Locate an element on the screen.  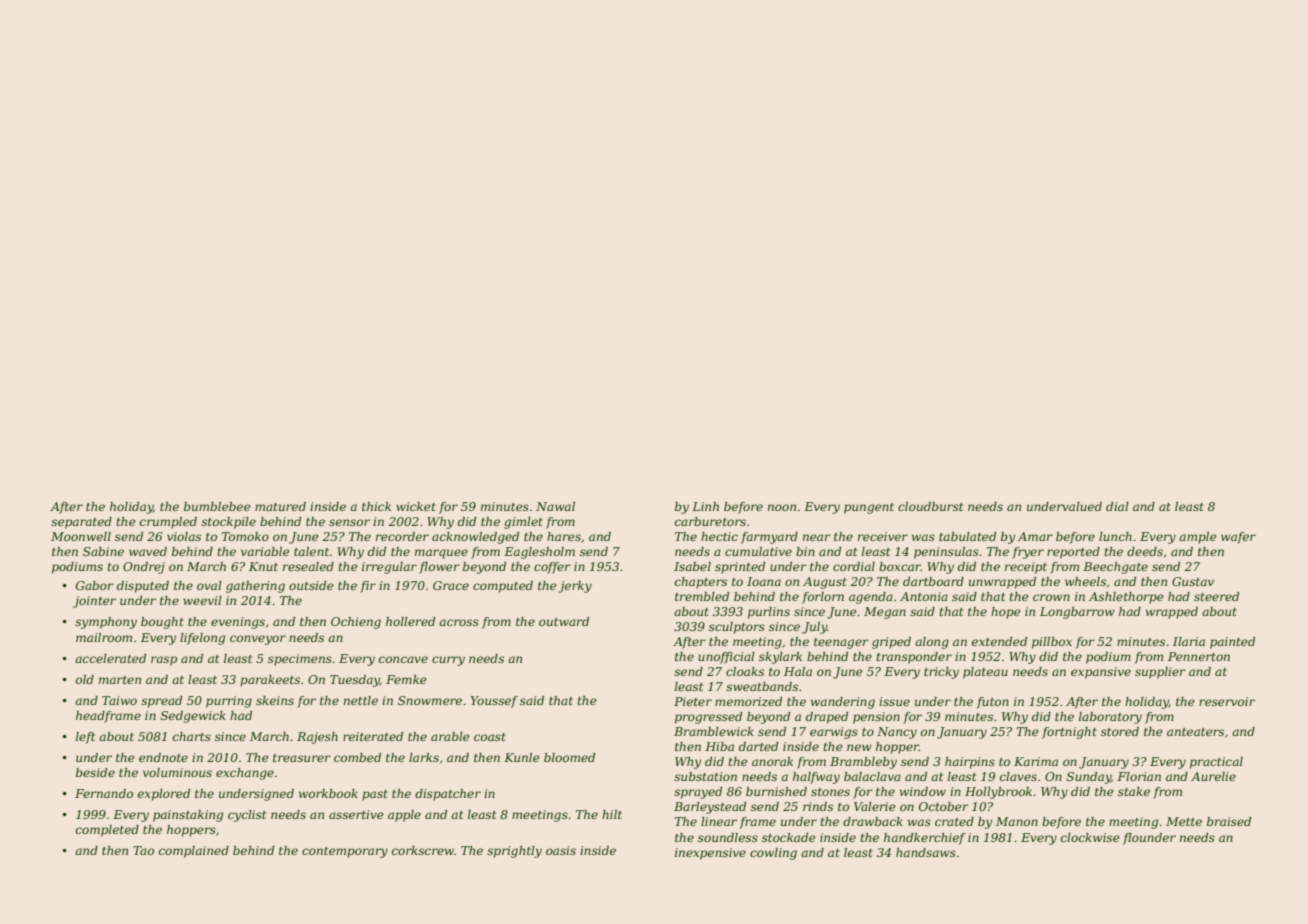
substation is located at coordinates (705, 776).
